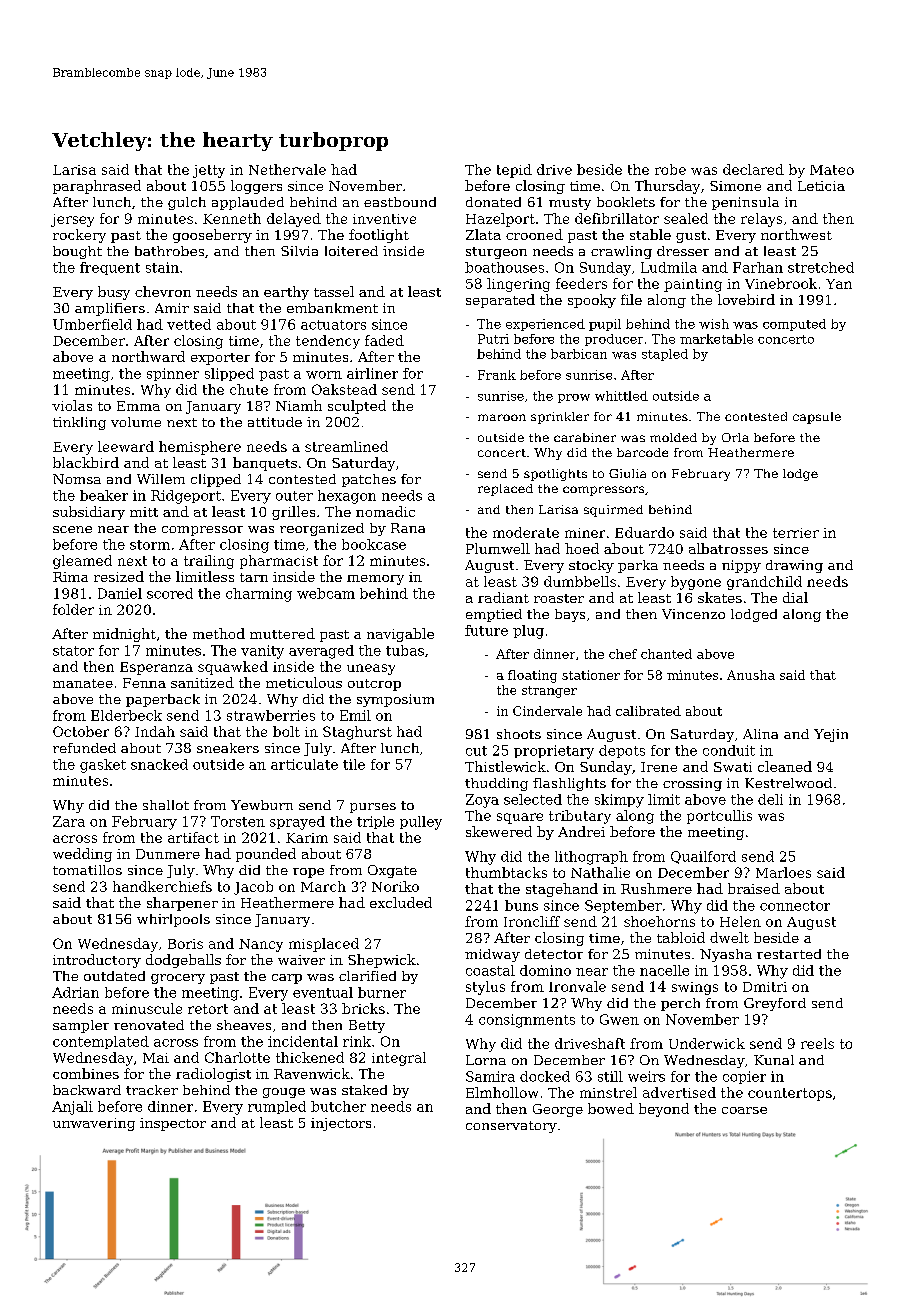  What do you see at coordinates (94, 1124) in the document?
I see `unwavering` at bounding box center [94, 1124].
